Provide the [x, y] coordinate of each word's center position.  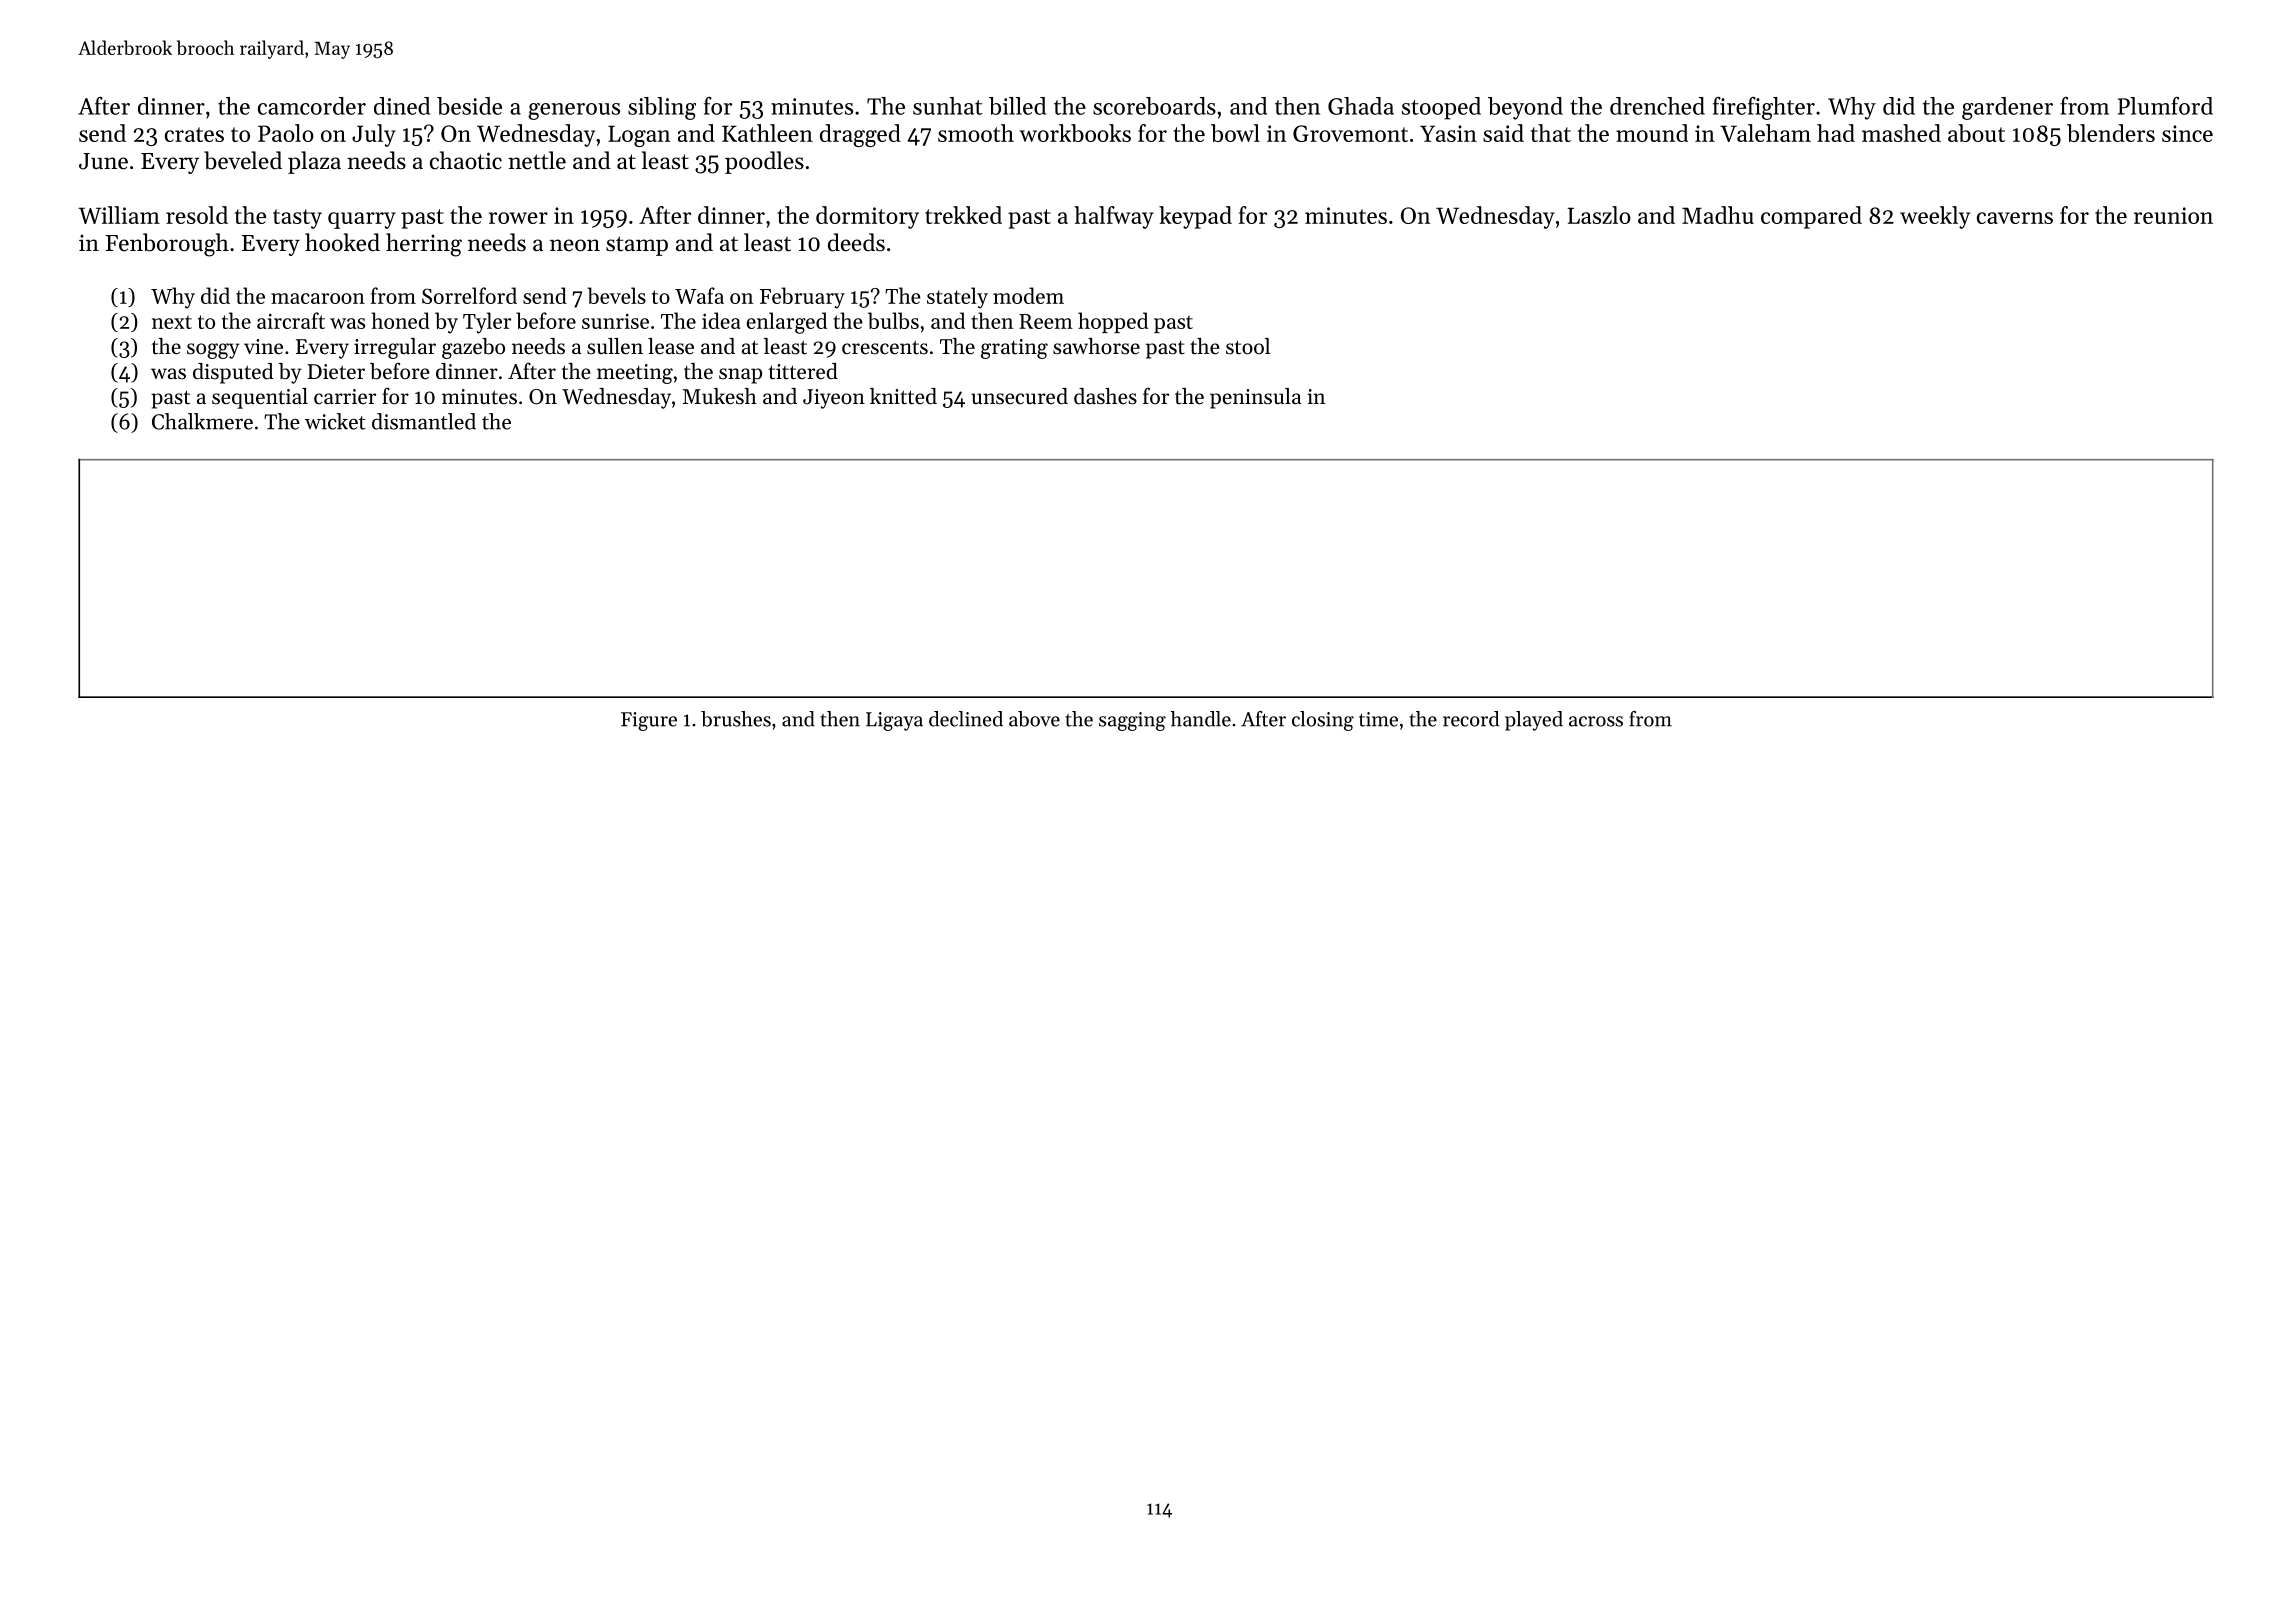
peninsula [1255, 398]
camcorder [312, 106]
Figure [649, 721]
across [1596, 721]
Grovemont [1350, 133]
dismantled [424, 421]
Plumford [2165, 106]
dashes [1105, 396]
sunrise [615, 321]
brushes [736, 719]
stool [1248, 346]
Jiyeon [834, 399]
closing [1323, 721]
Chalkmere [202, 421]
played [1534, 721]
